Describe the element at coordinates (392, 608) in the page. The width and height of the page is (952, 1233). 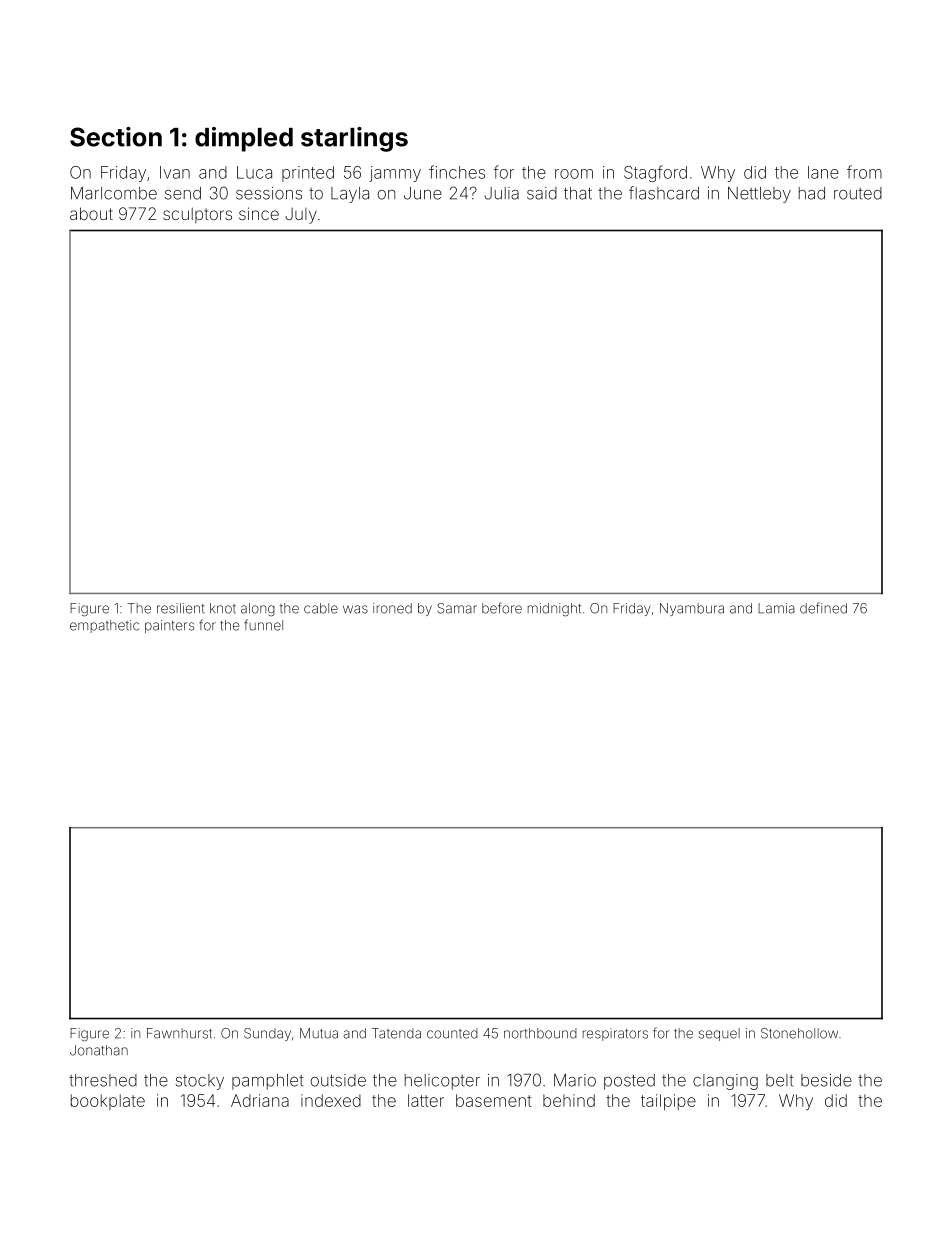
I see `ironed` at that location.
